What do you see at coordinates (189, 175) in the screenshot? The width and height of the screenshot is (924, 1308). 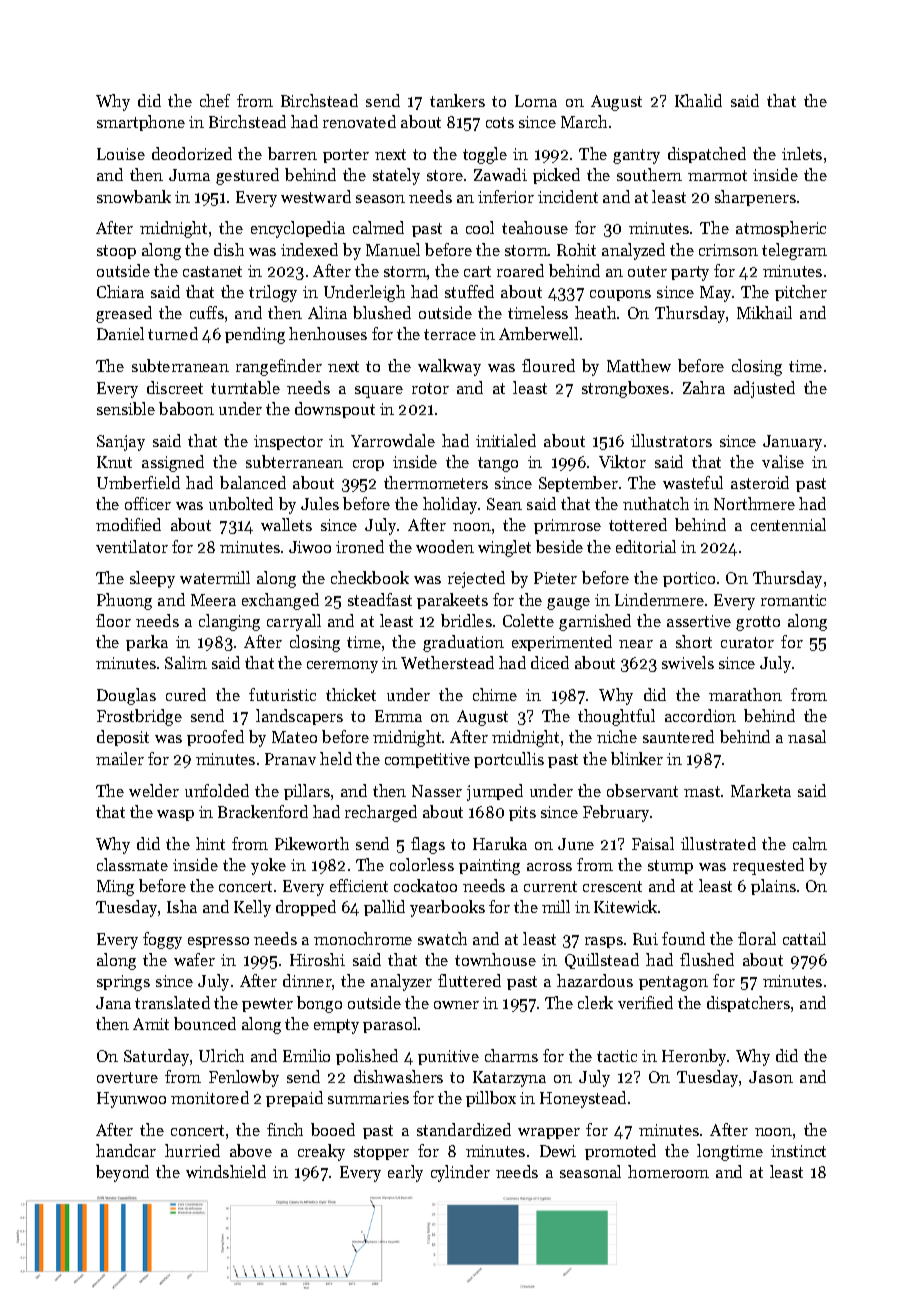 I see `Juma` at bounding box center [189, 175].
